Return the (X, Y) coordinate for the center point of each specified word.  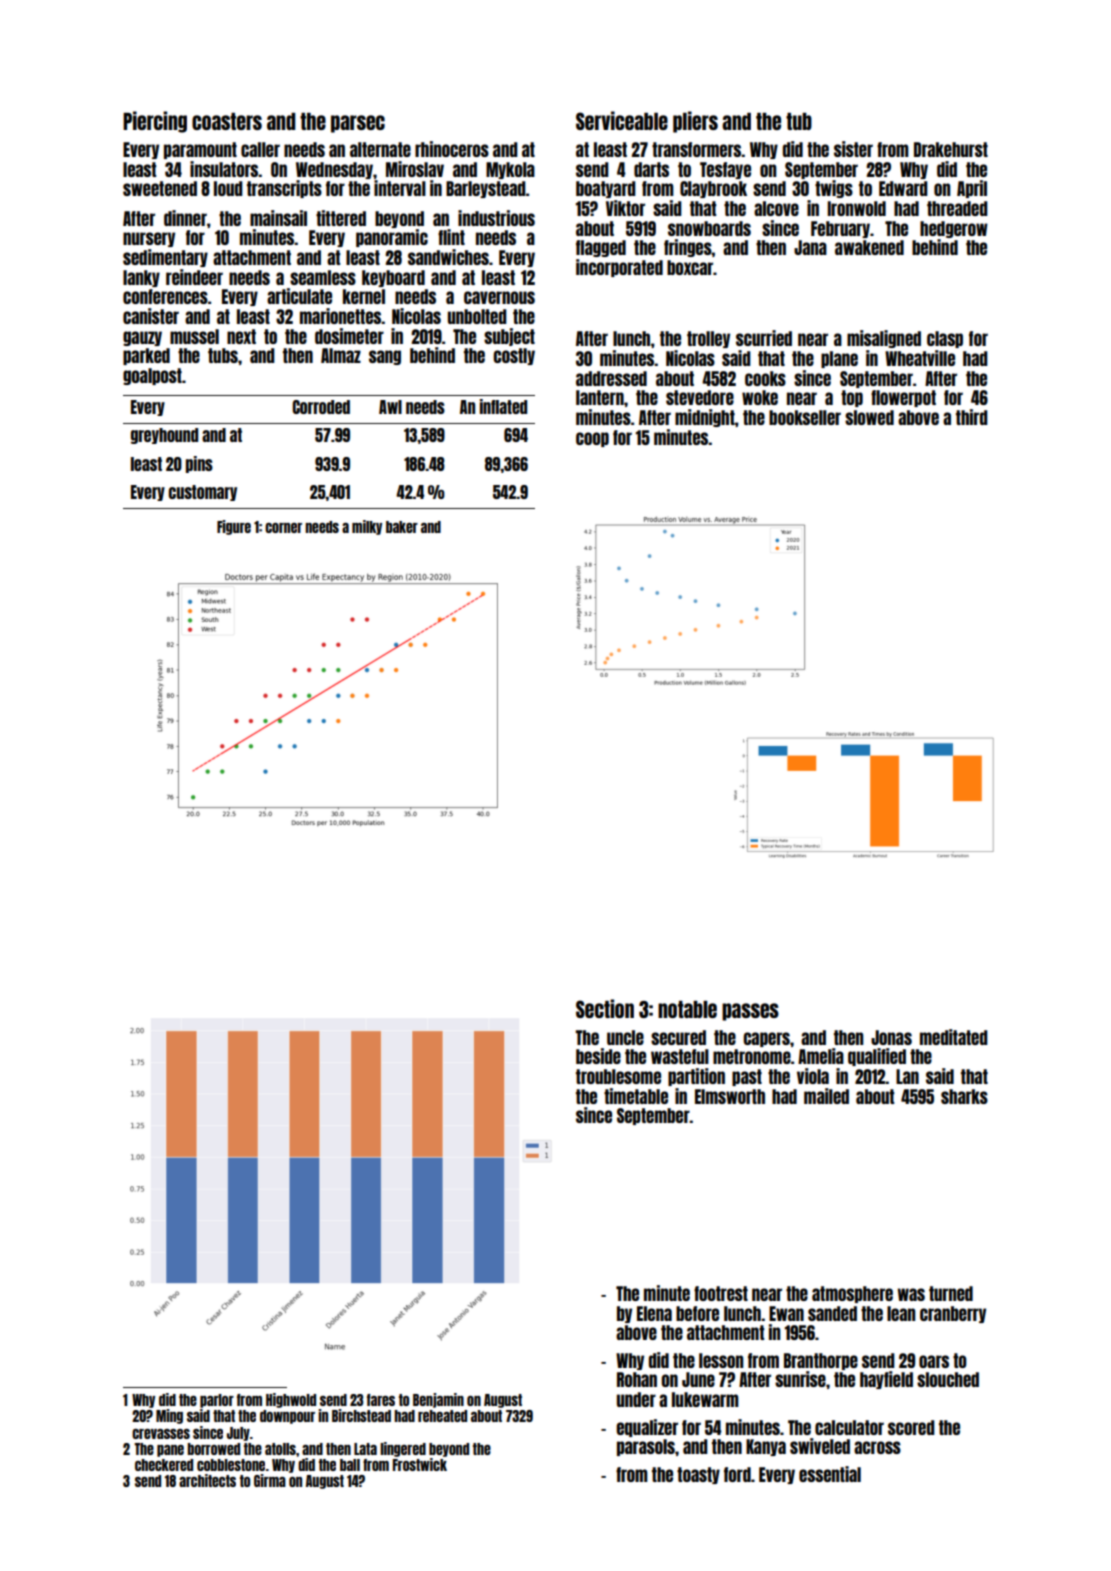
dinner (185, 218)
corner (283, 528)
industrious (496, 218)
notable (687, 1009)
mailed (826, 1096)
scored (911, 1427)
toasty (698, 1475)
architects (207, 1480)
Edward (903, 188)
